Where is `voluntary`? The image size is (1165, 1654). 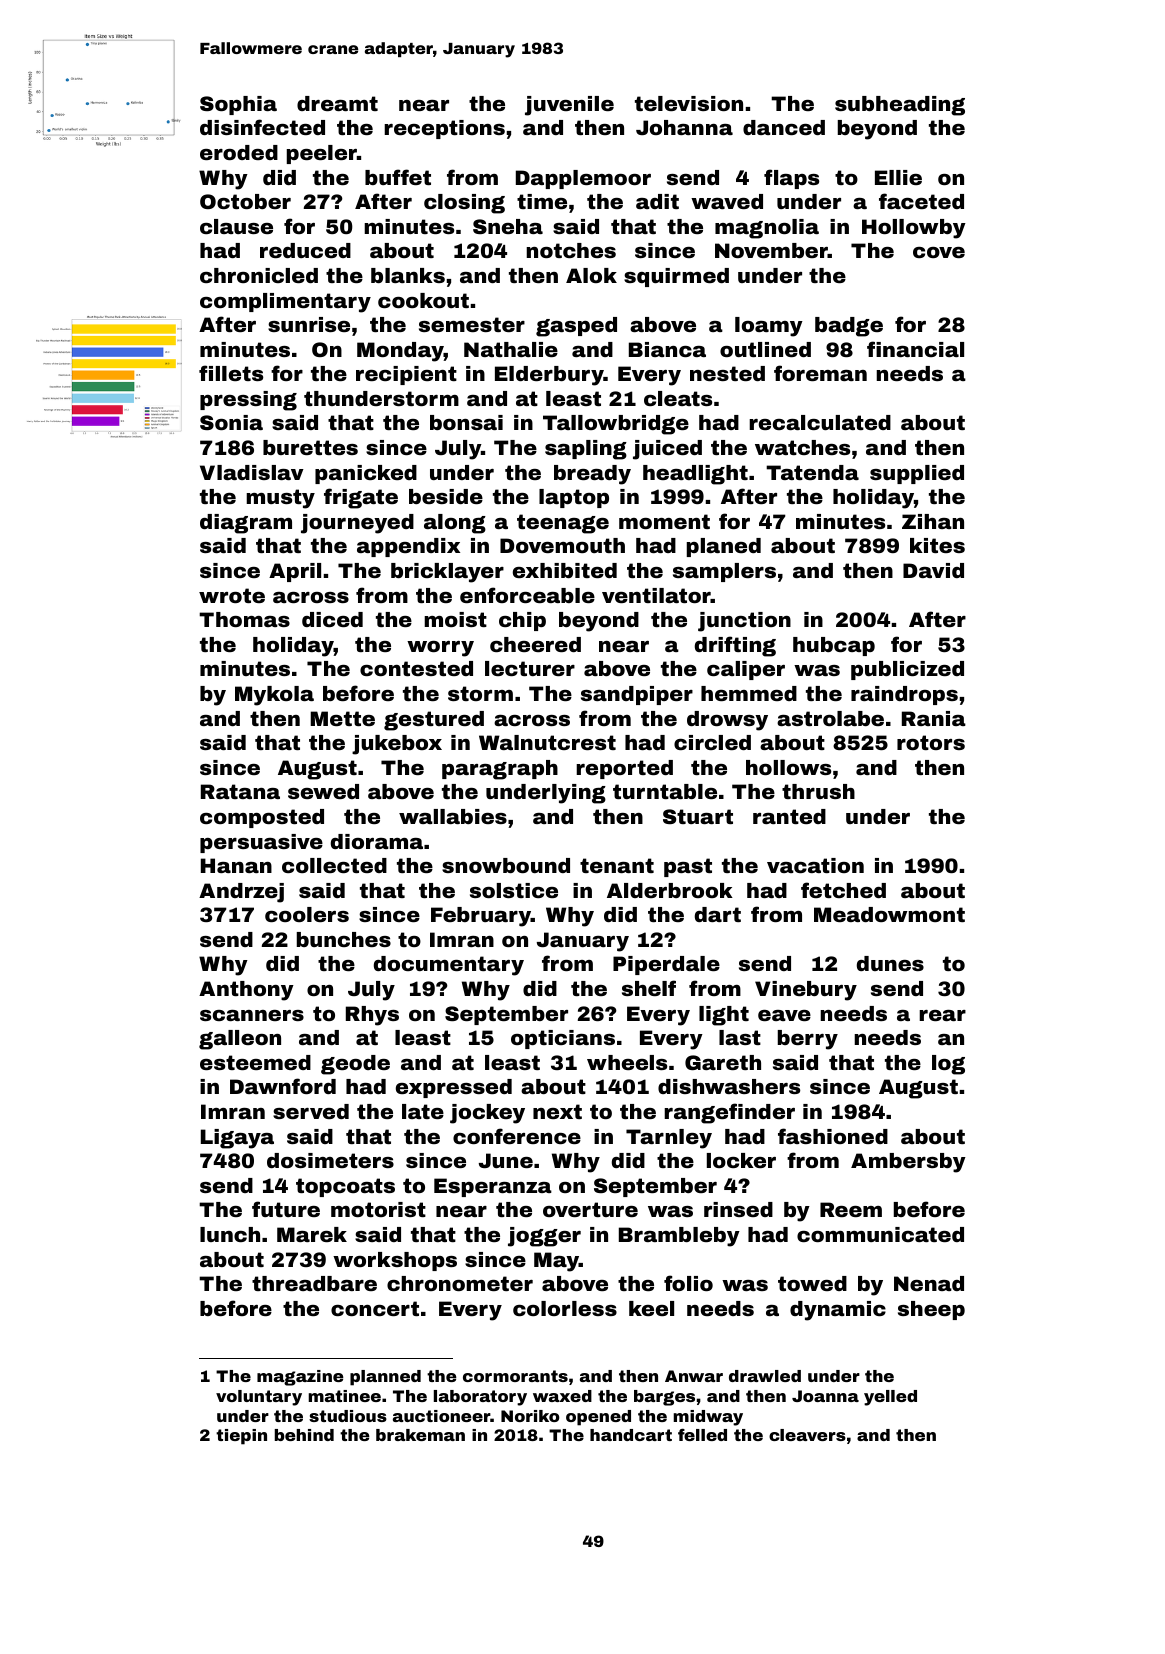 voluntary is located at coordinates (259, 1398).
